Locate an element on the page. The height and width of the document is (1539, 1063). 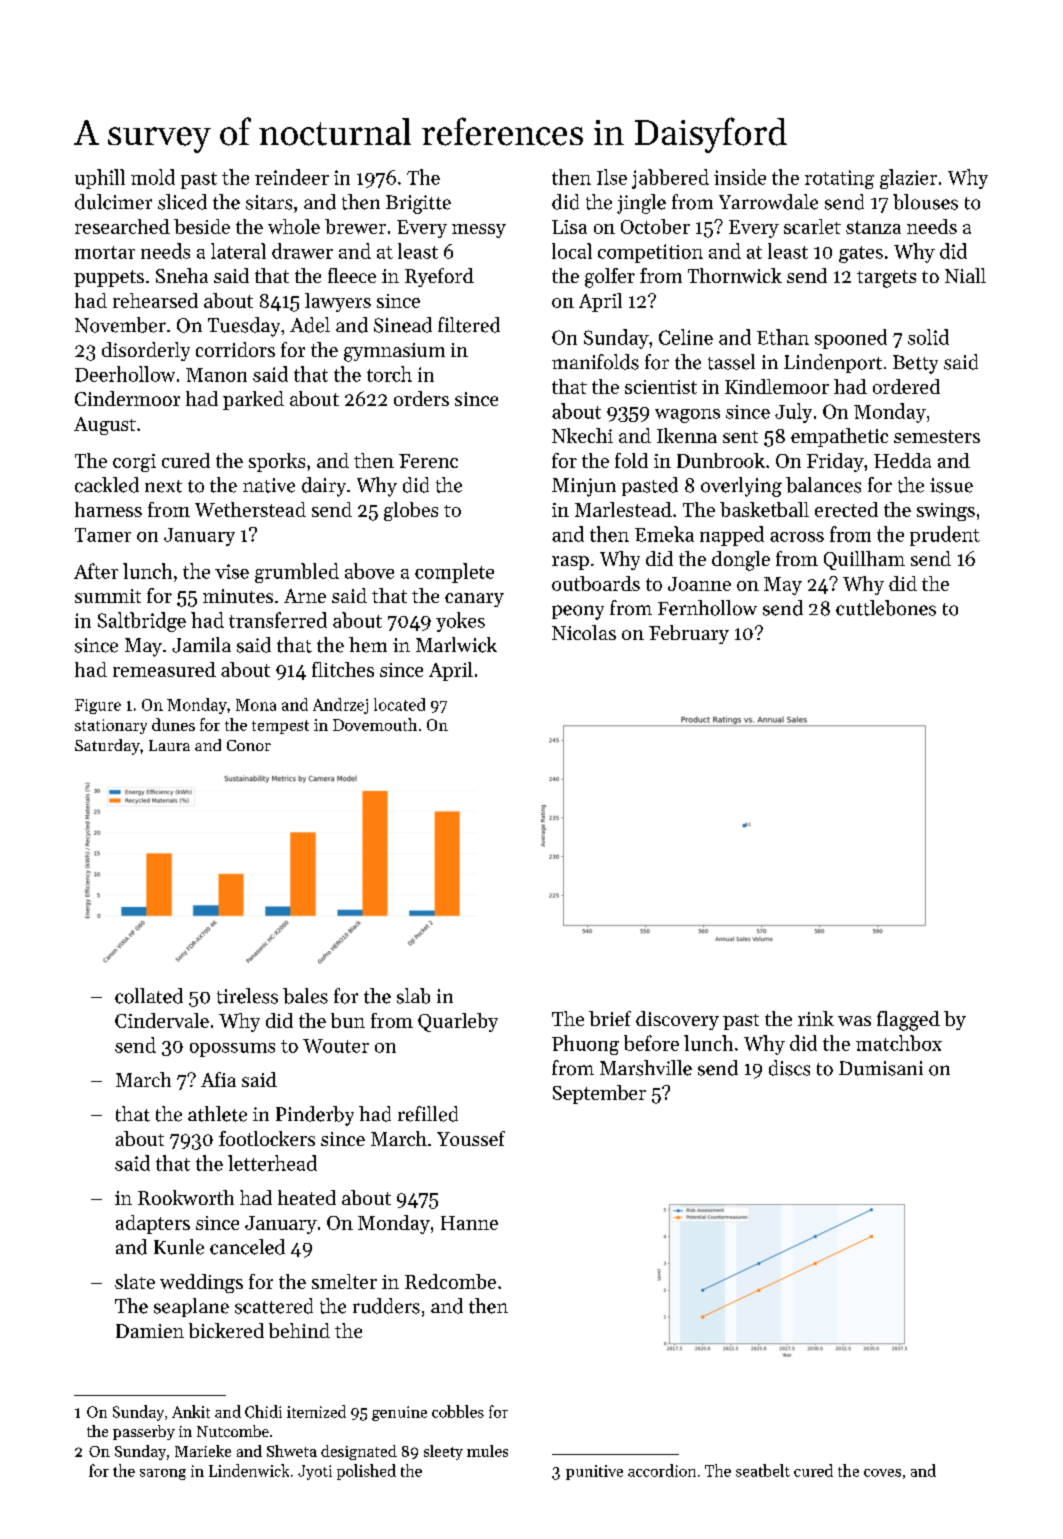
matchbox is located at coordinates (899, 1043).
